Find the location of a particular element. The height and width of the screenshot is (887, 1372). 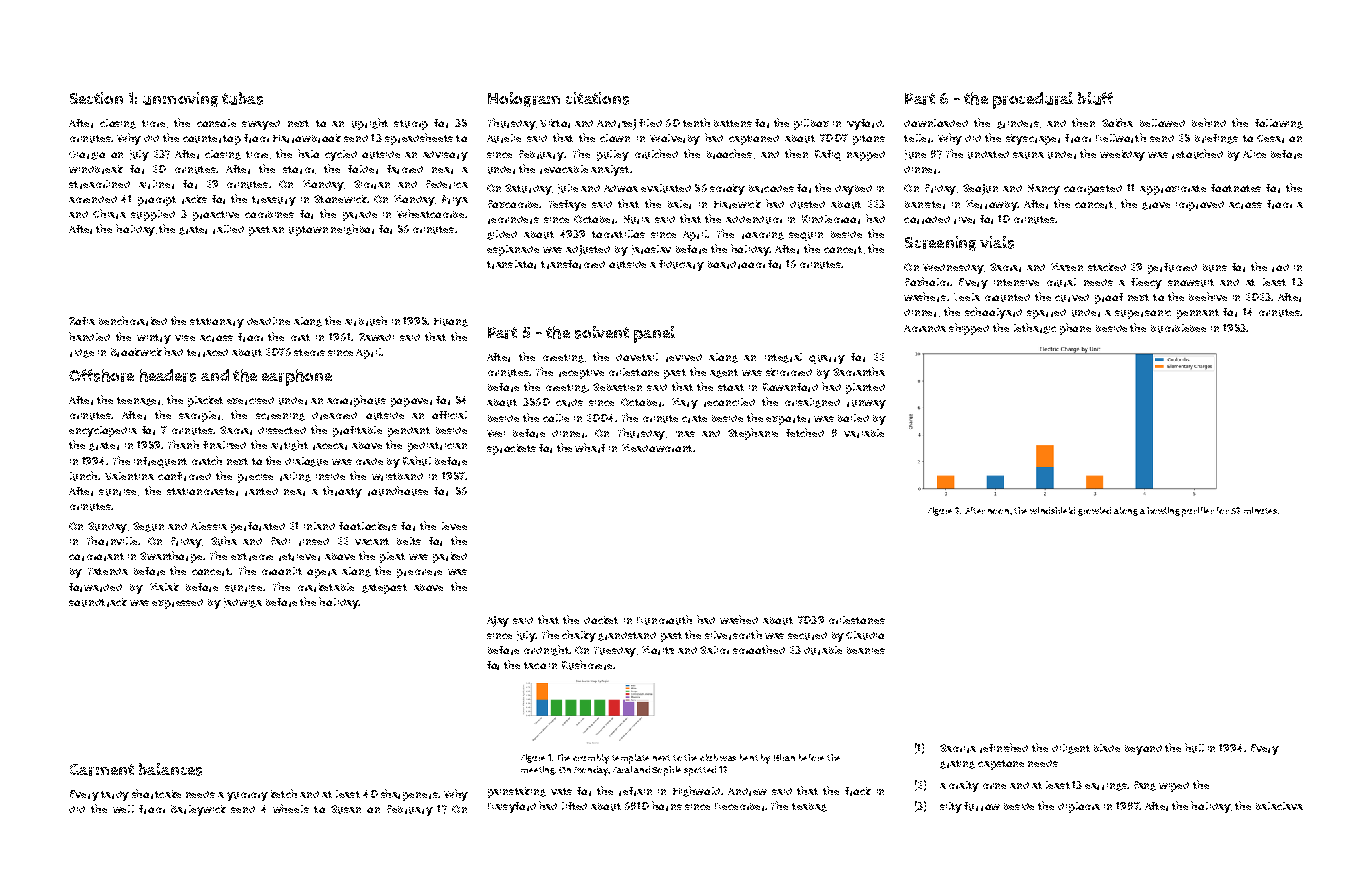

stump is located at coordinates (411, 125).
